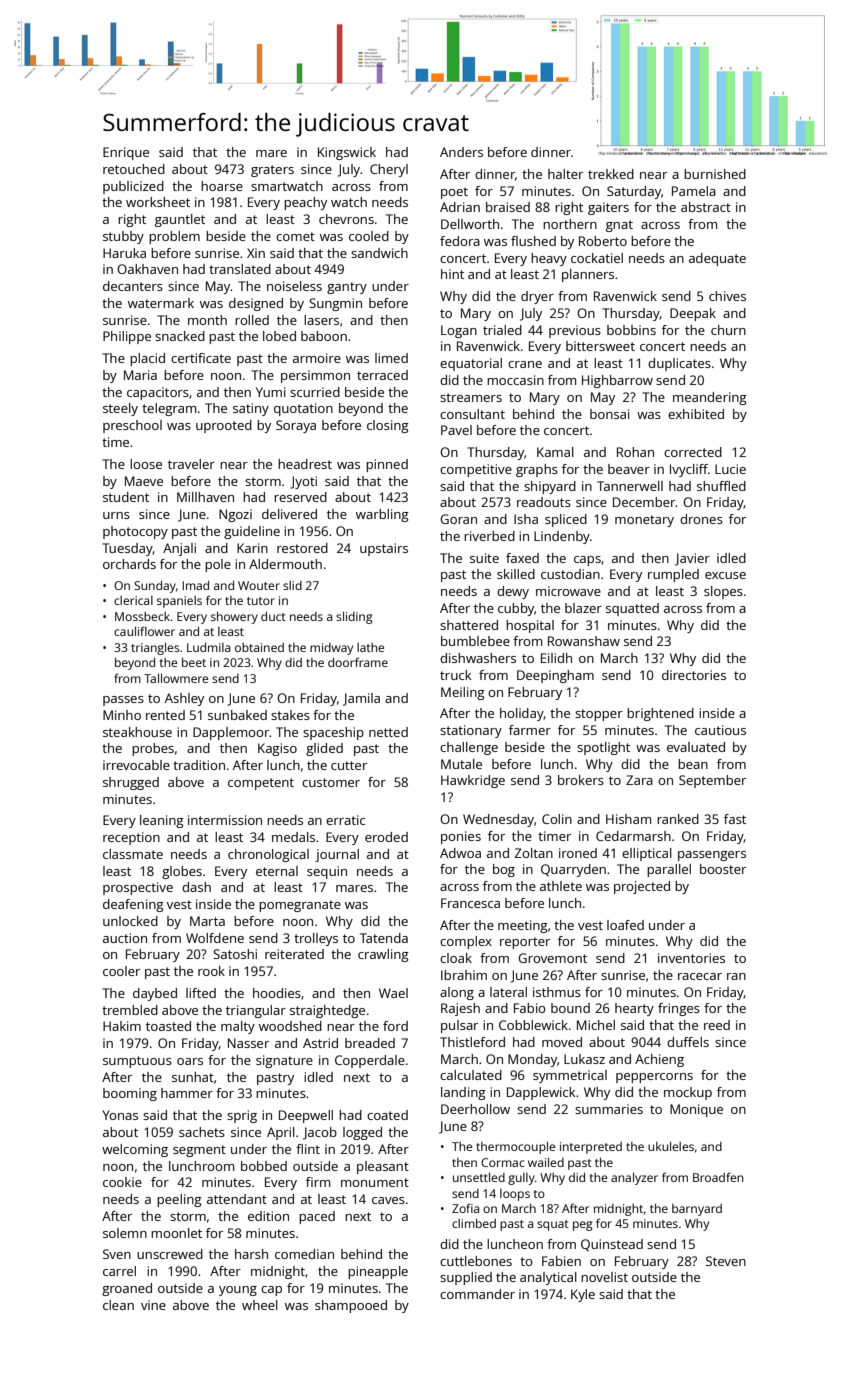 This image has width=849, height=1400. Describe the element at coordinates (135, 1150) in the image. I see `welcoming` at that location.
